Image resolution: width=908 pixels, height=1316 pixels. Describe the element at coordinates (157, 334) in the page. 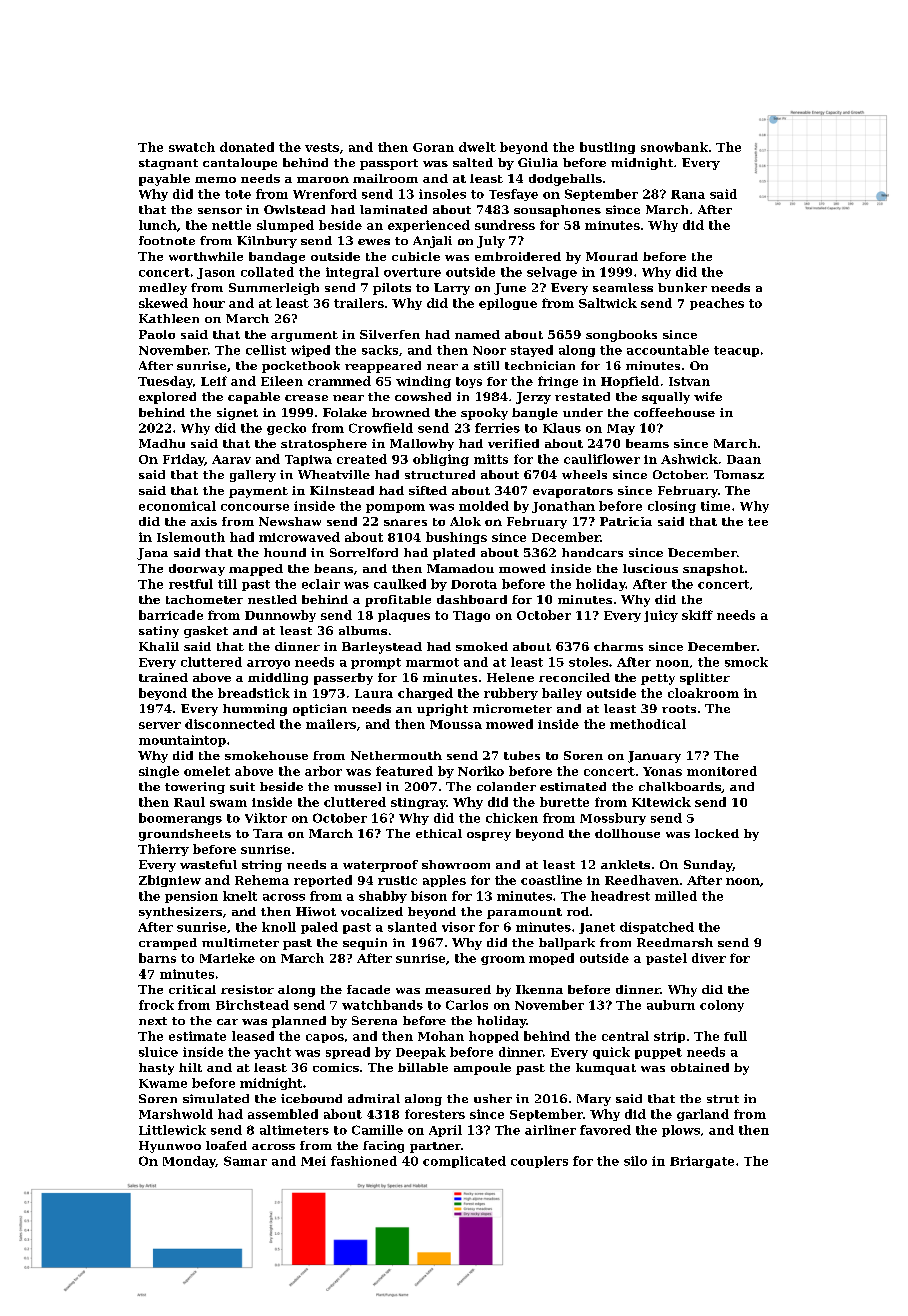

I see `Paolo` at that location.
